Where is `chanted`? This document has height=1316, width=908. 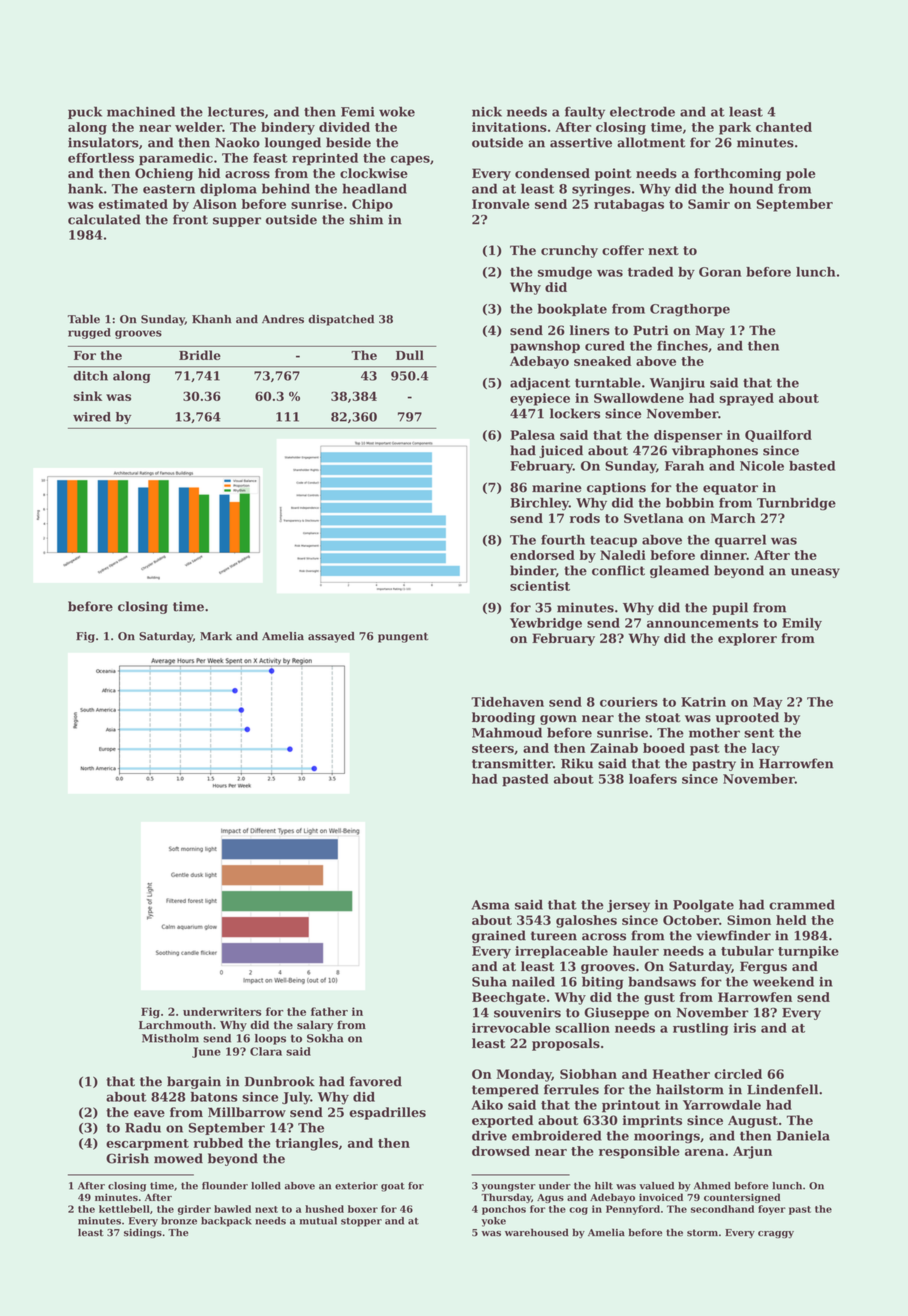 chanted is located at coordinates (784, 127).
